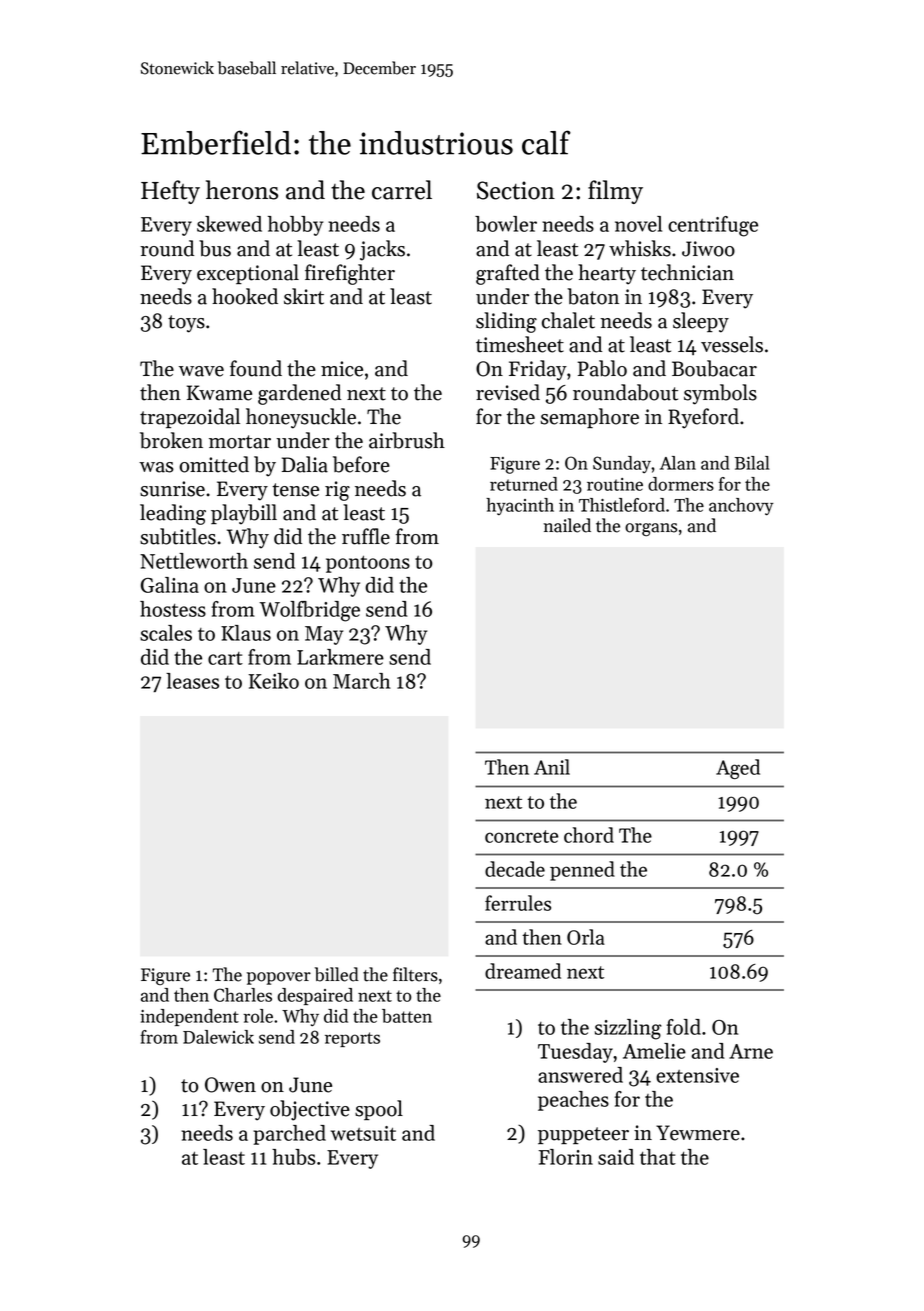 Image resolution: width=924 pixels, height=1311 pixels. What do you see at coordinates (508, 274) in the screenshot?
I see `grafted` at bounding box center [508, 274].
